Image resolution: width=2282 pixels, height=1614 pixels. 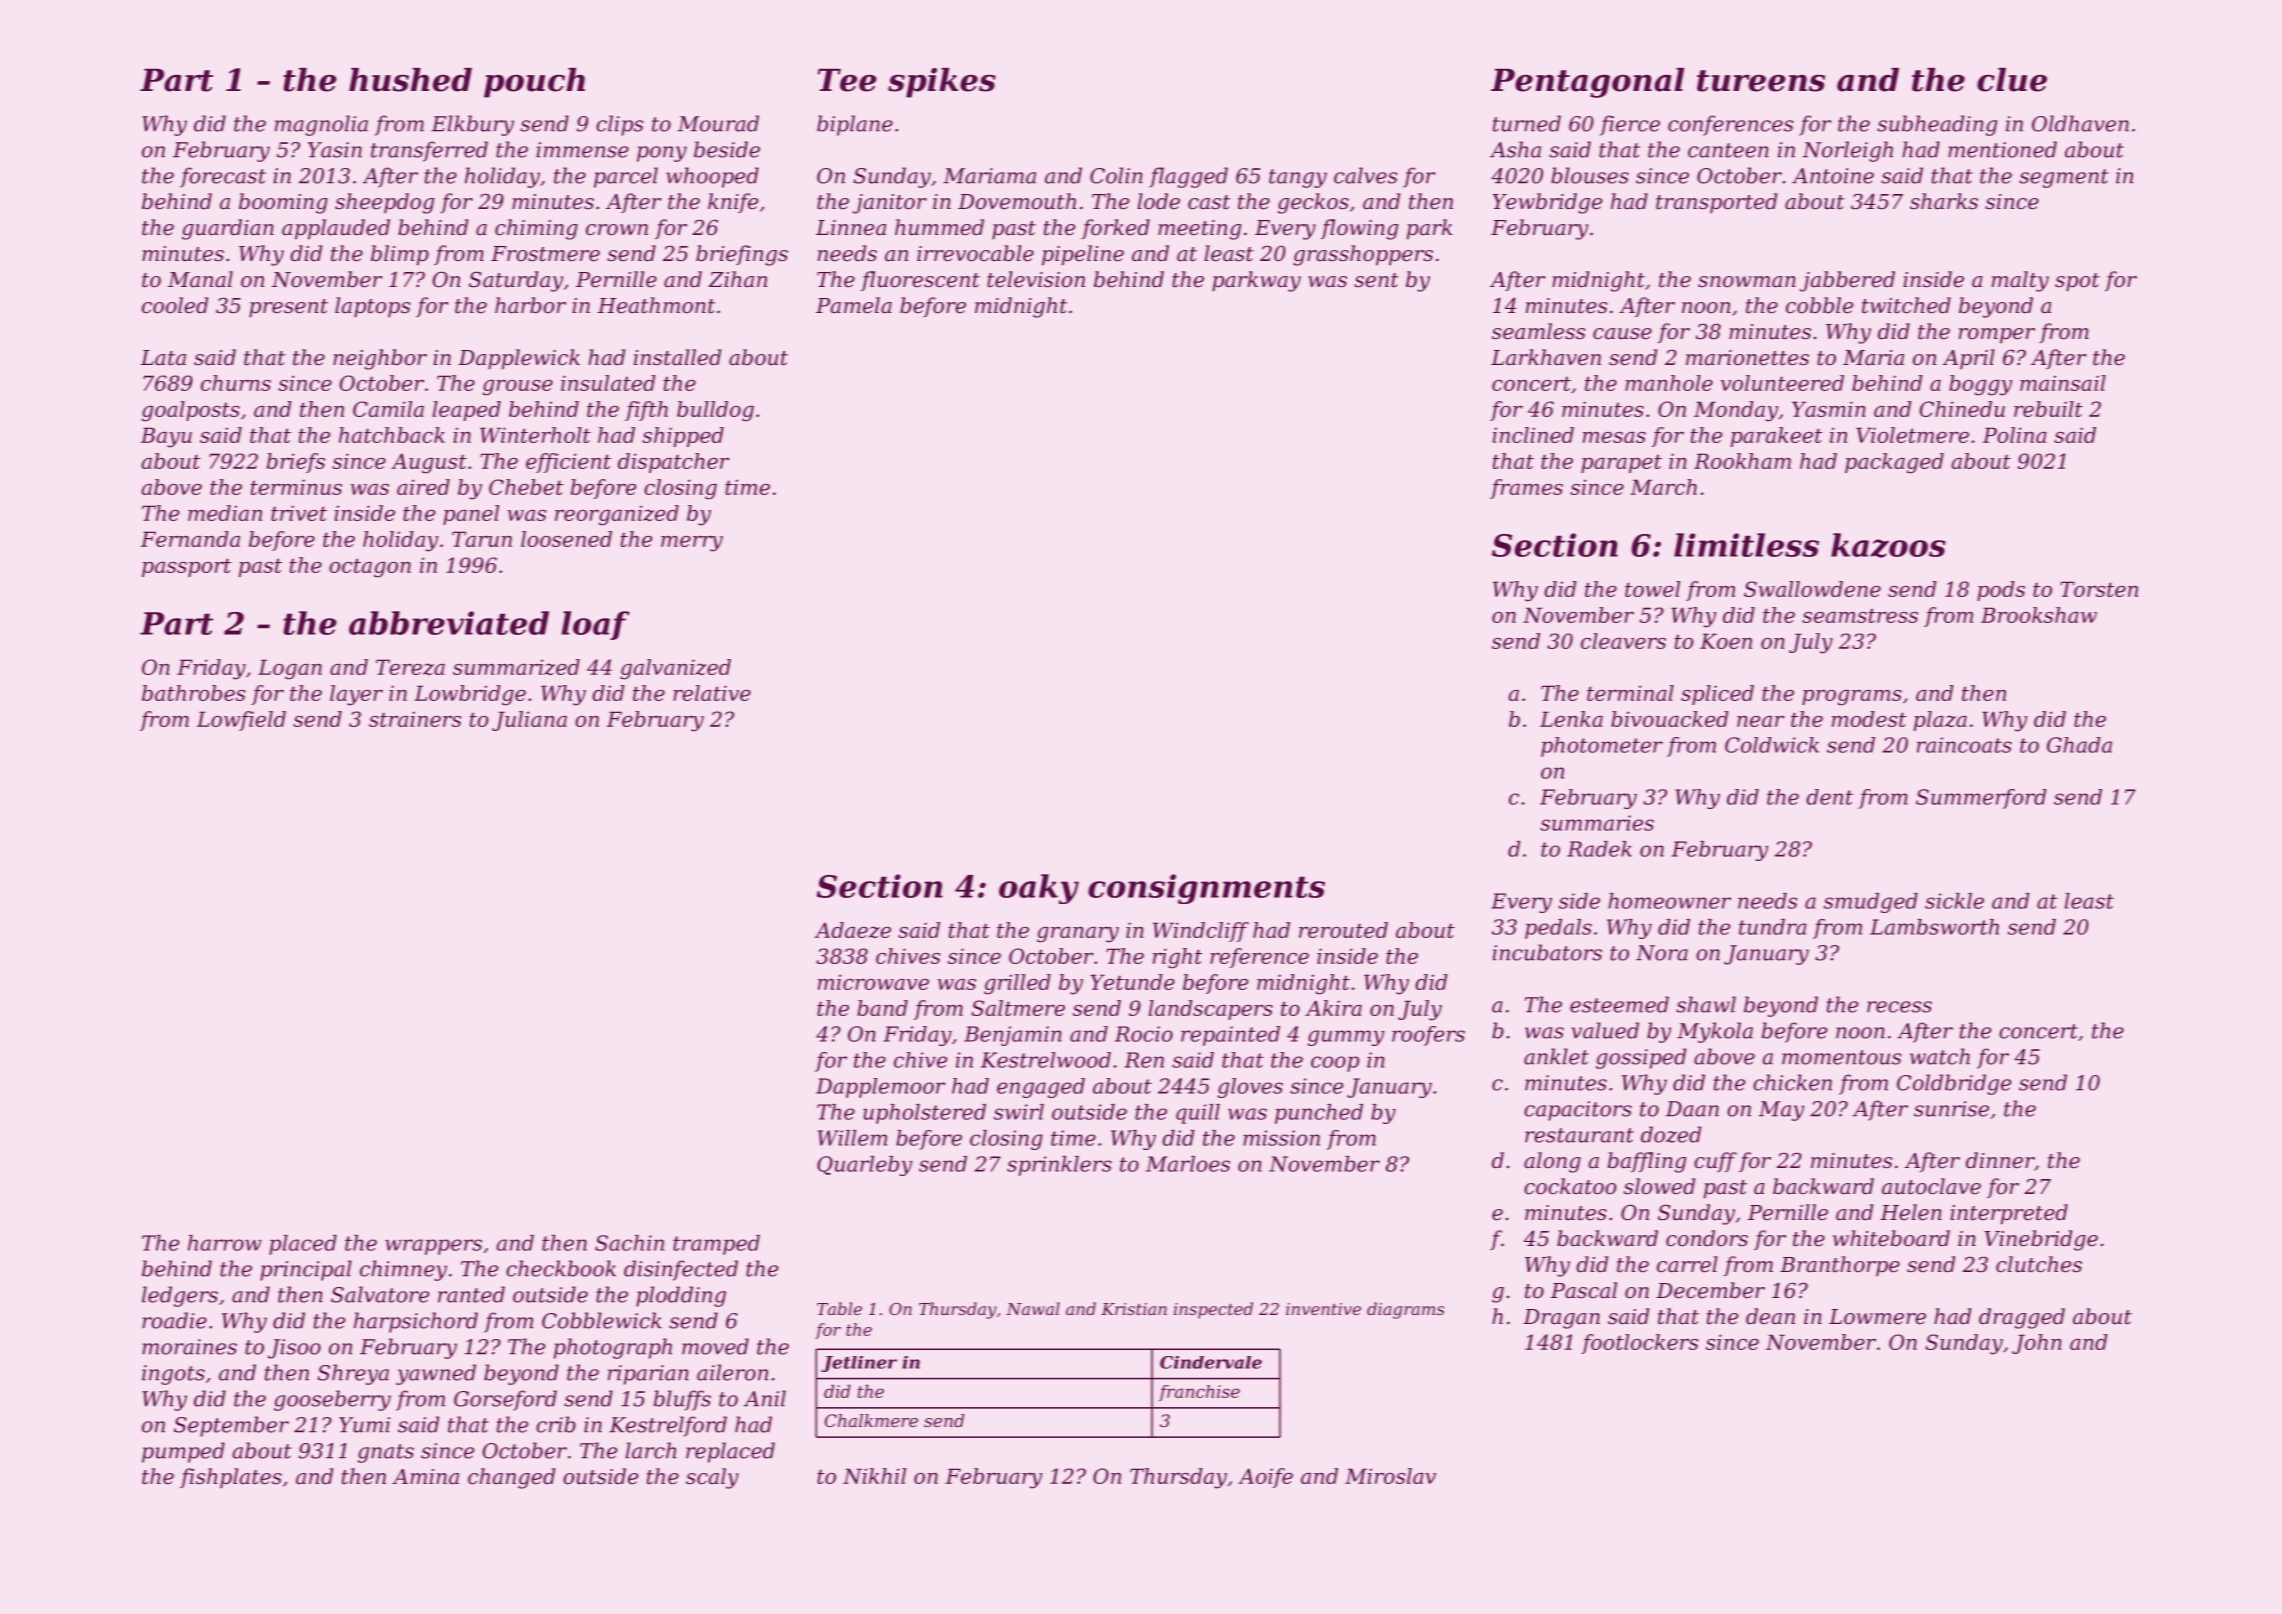 I want to click on sickle, so click(x=1954, y=901).
